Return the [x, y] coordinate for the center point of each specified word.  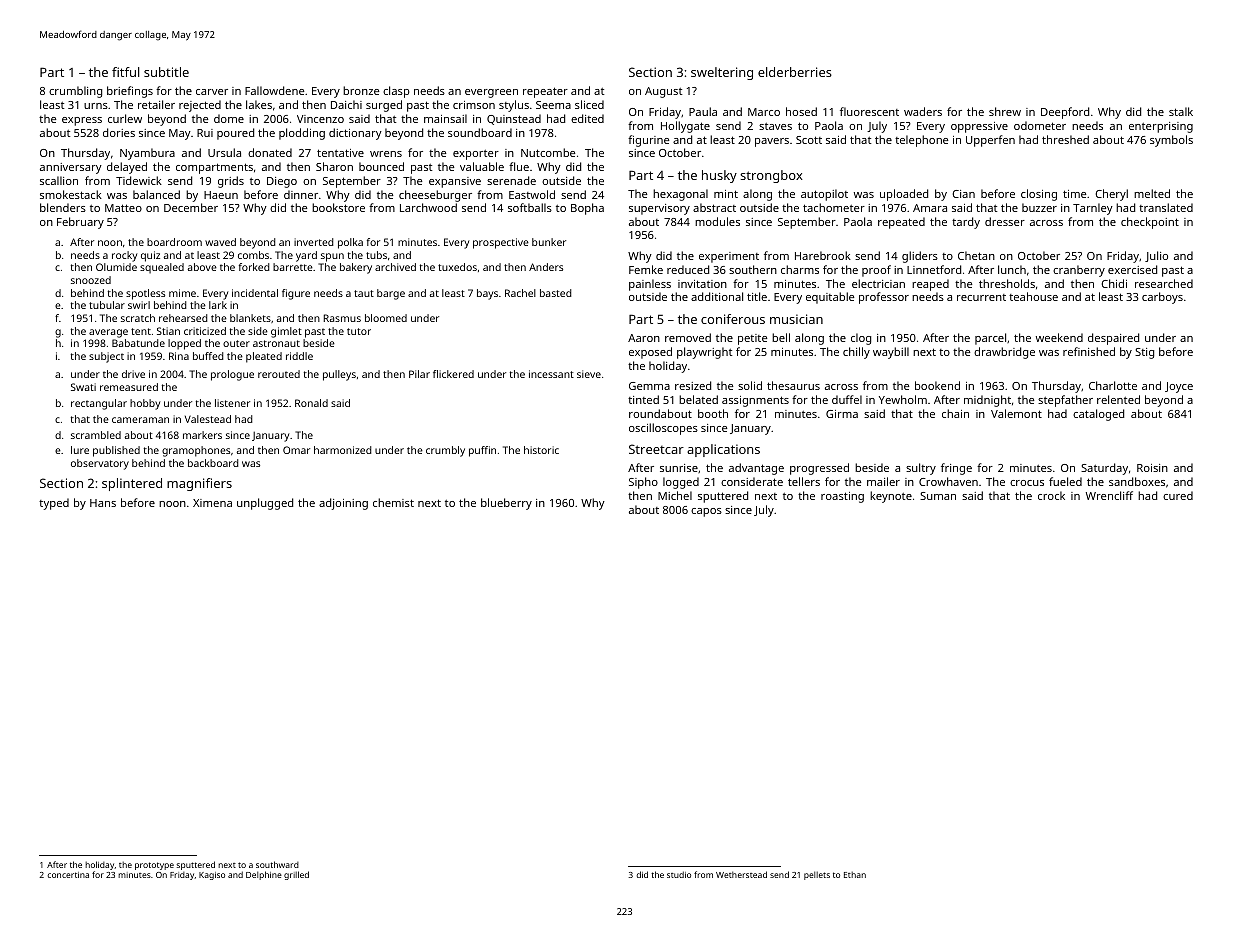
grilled [296, 875]
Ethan [855, 875]
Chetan [976, 255]
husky [719, 176]
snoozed [91, 280]
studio [679, 874]
